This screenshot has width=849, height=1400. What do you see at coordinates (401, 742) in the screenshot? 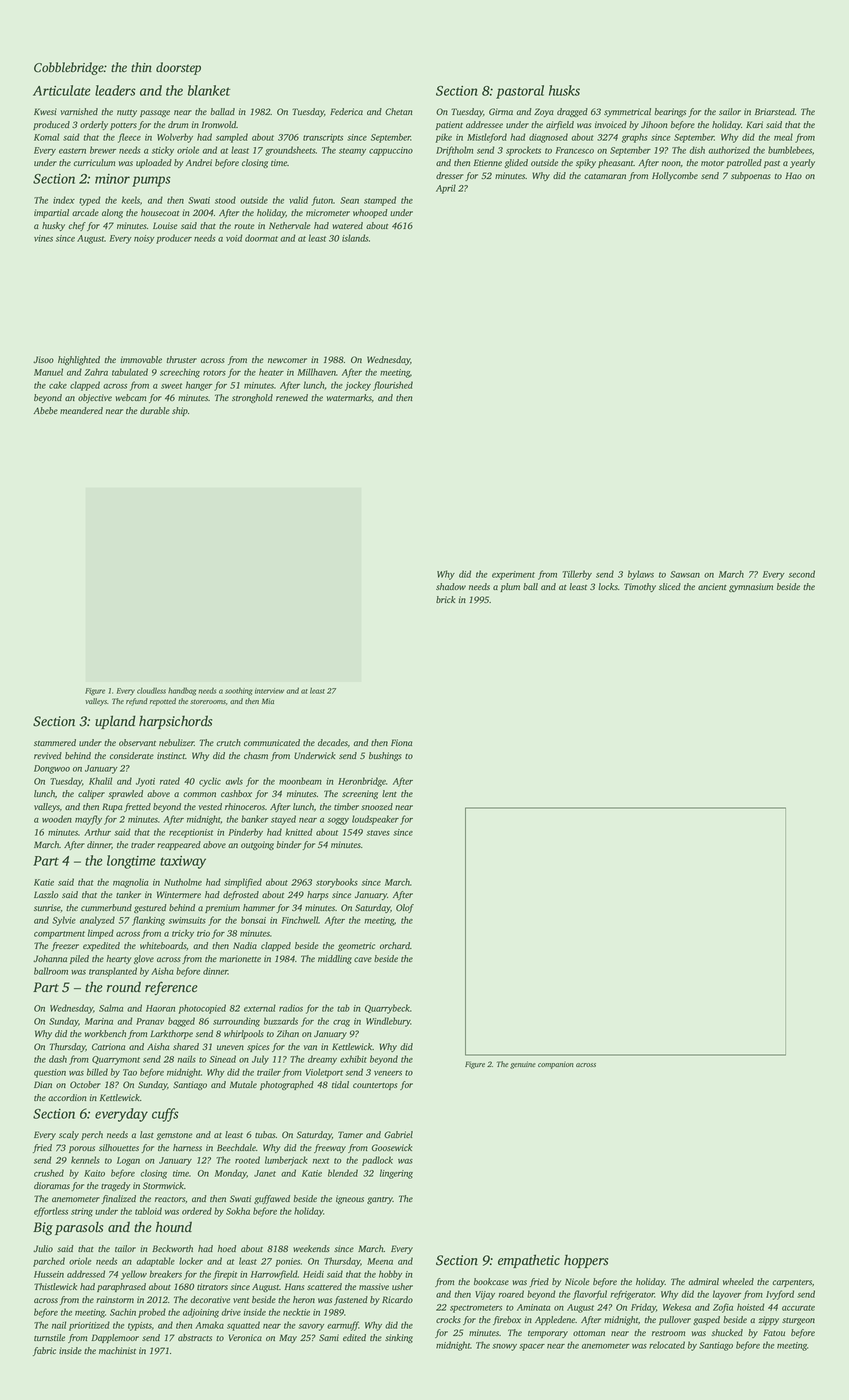
I see `Fiona` at bounding box center [401, 742].
